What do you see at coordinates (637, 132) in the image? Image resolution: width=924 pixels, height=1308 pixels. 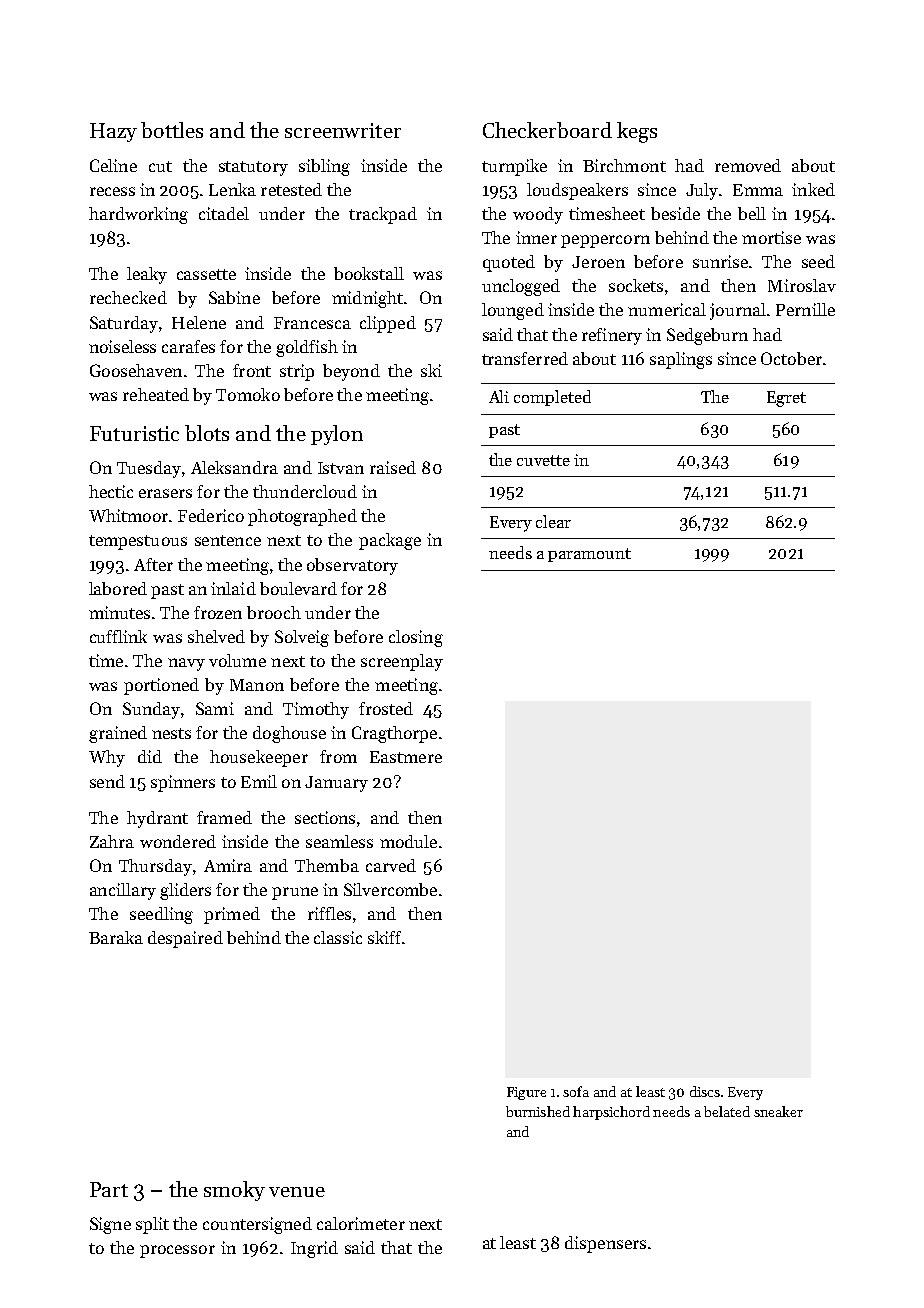 I see `kegs` at bounding box center [637, 132].
